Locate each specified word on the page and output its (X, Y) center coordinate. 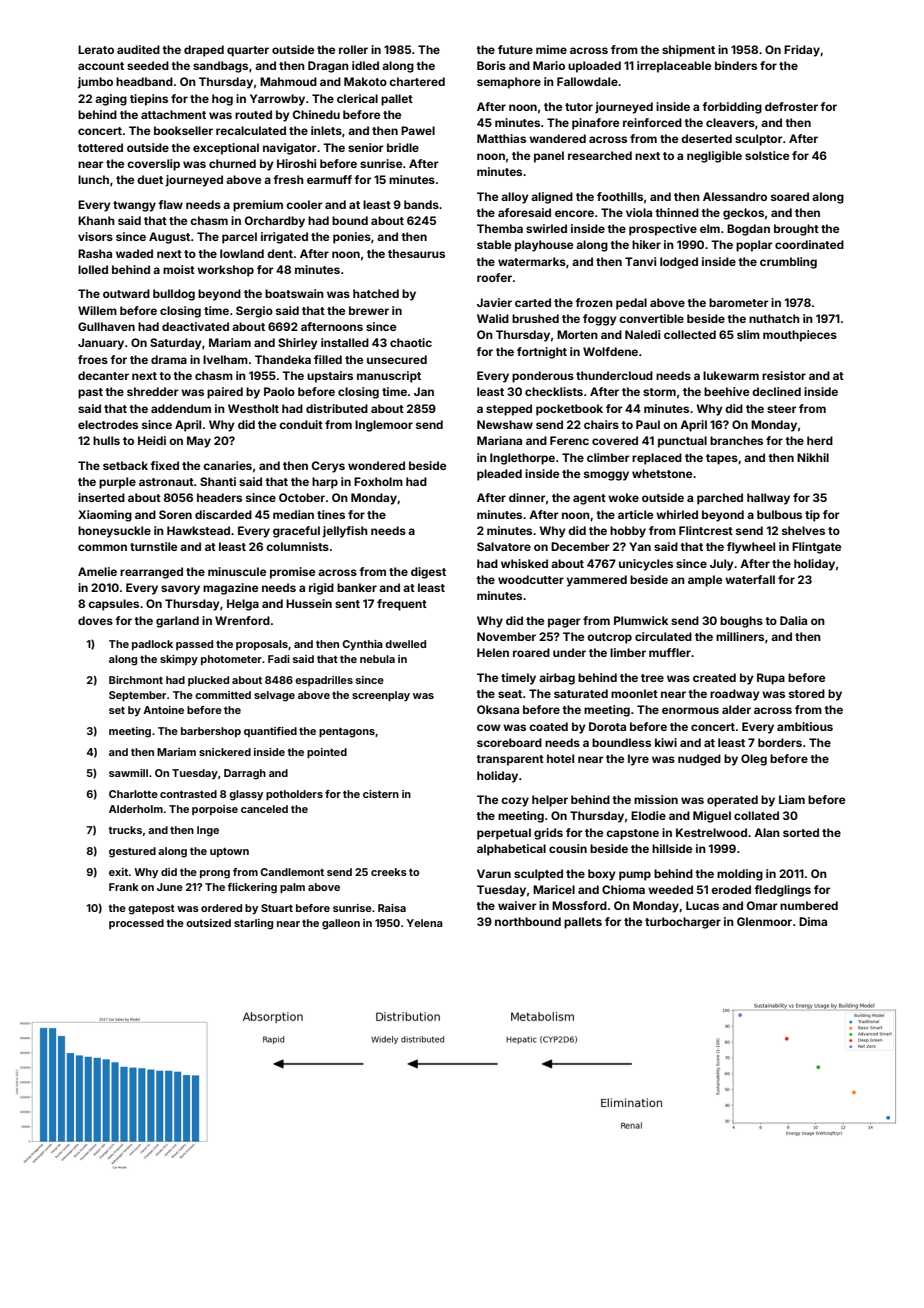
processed (136, 924)
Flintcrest (706, 530)
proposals (262, 645)
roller (353, 49)
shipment (688, 51)
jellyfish (345, 532)
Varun (494, 873)
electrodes (108, 424)
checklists (554, 391)
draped (204, 51)
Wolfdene (610, 351)
